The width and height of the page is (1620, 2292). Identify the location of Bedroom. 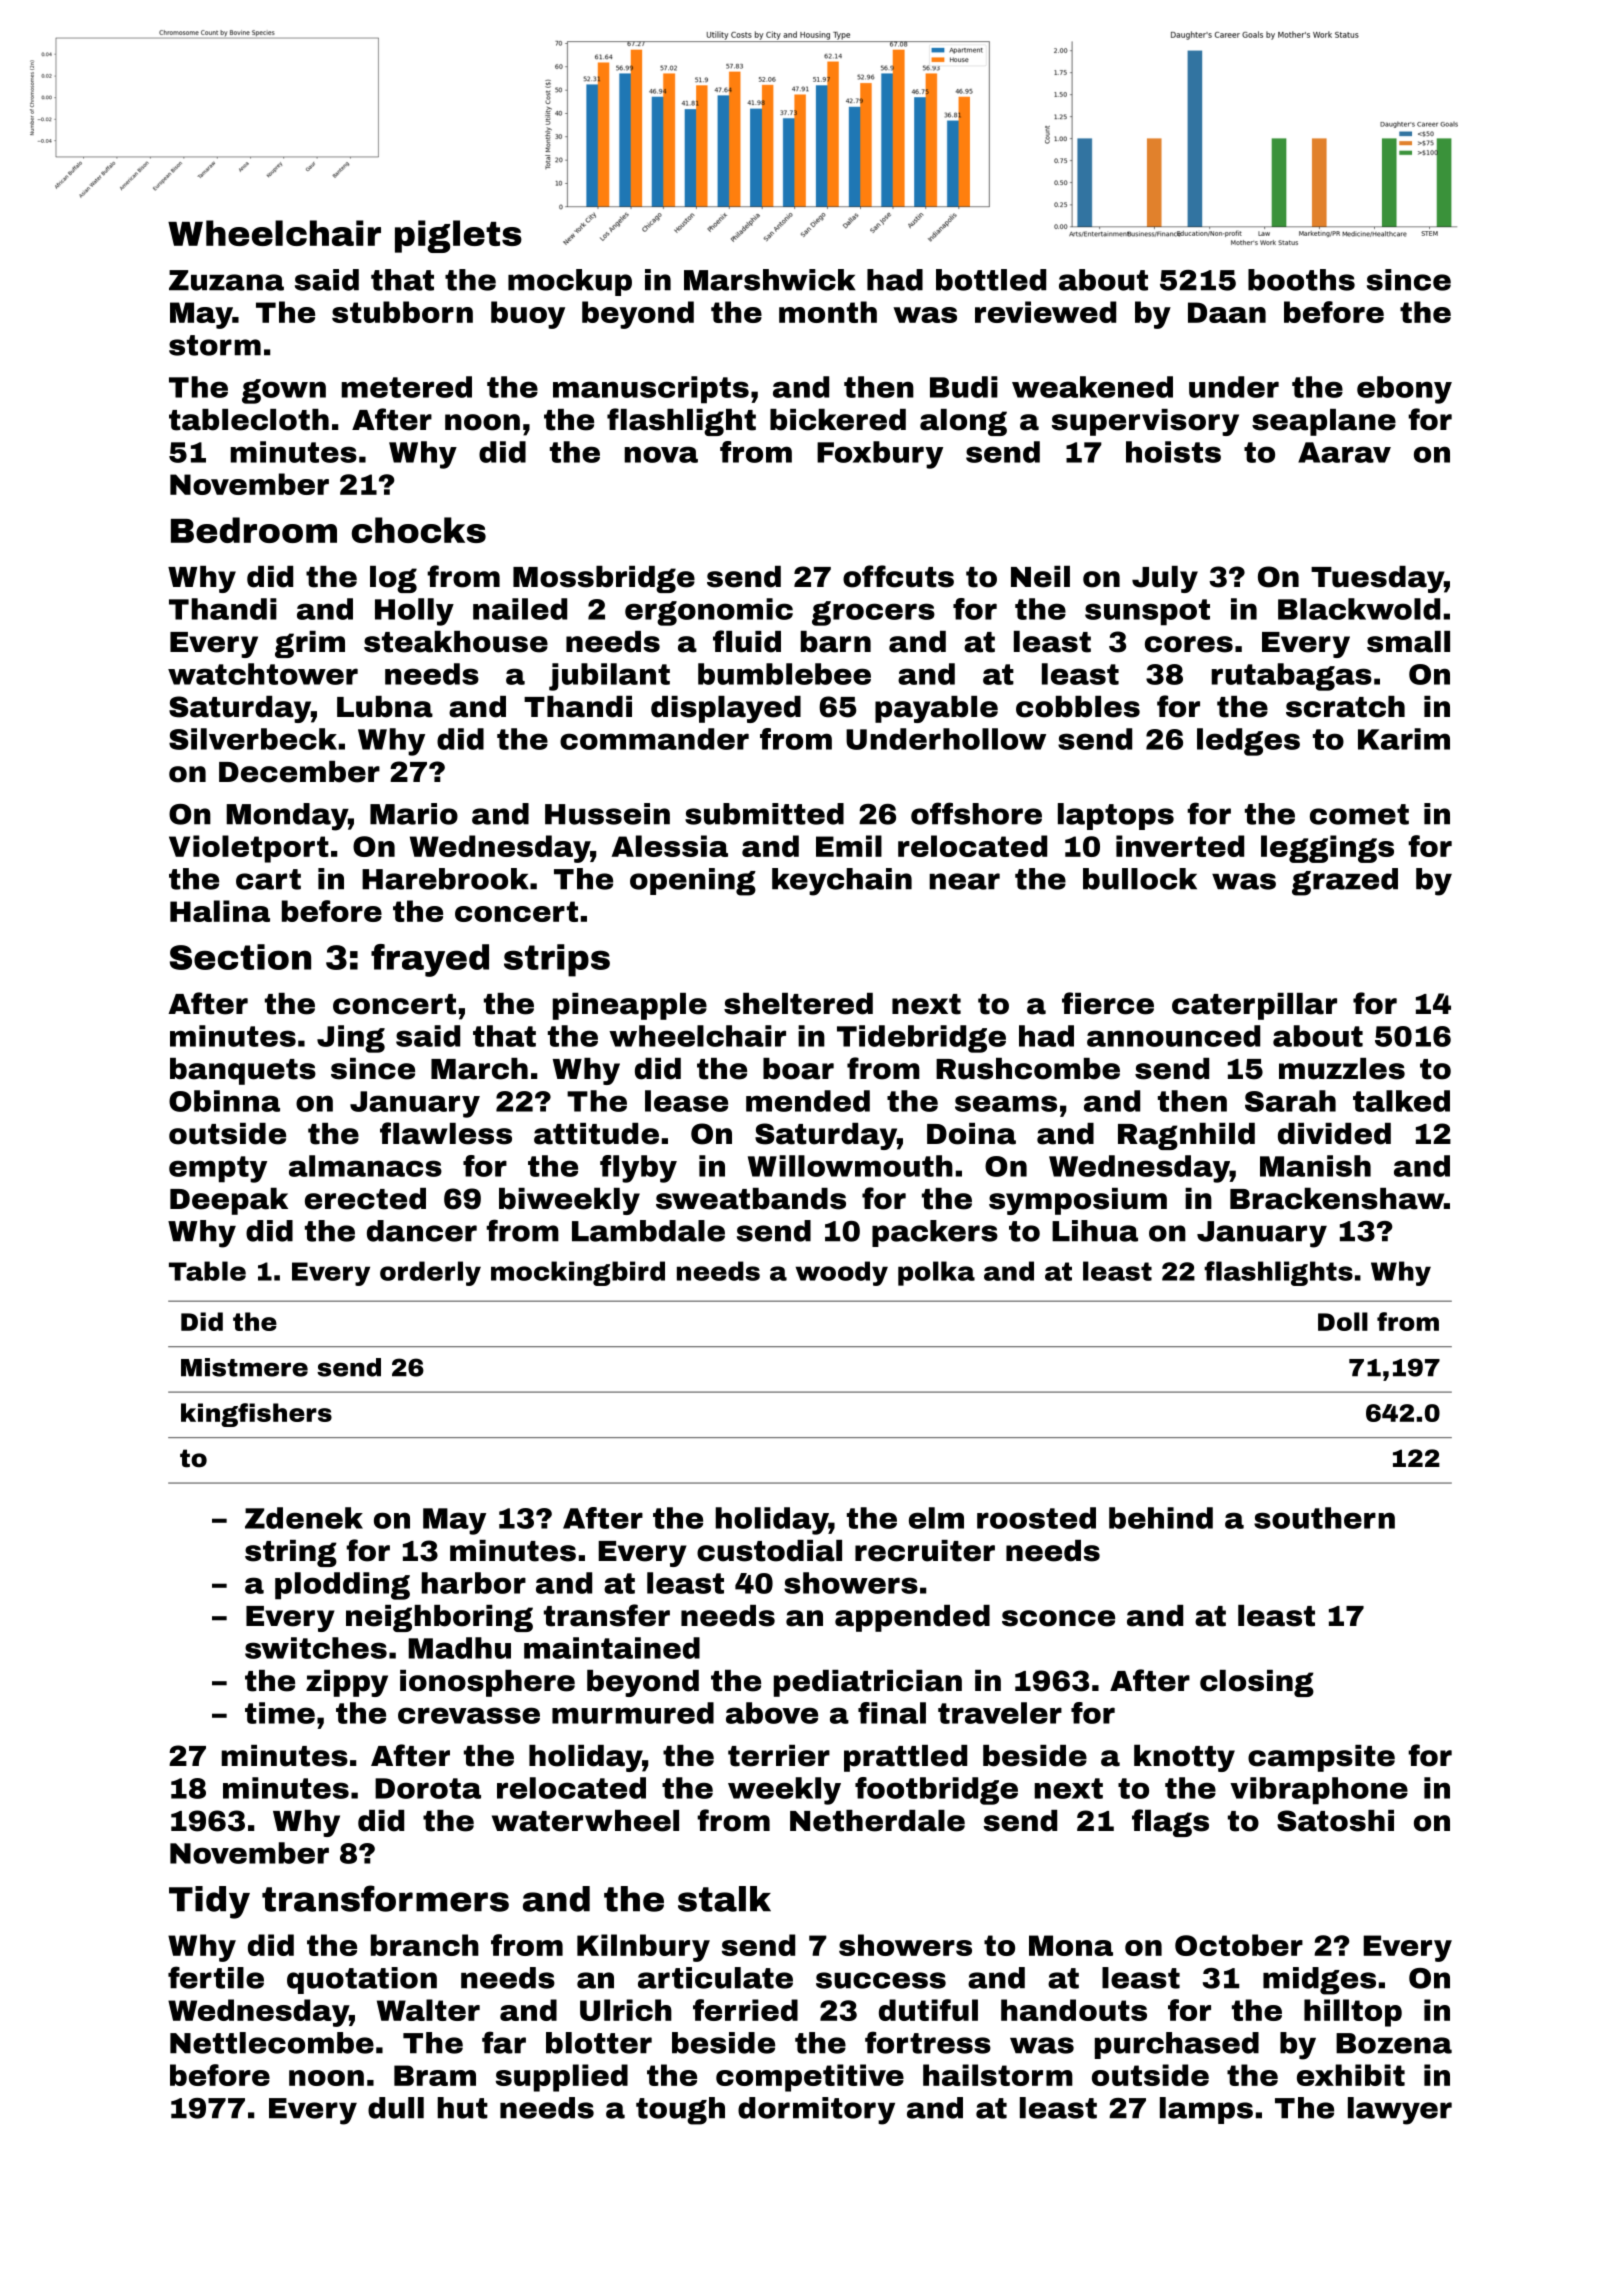
(254, 530).
